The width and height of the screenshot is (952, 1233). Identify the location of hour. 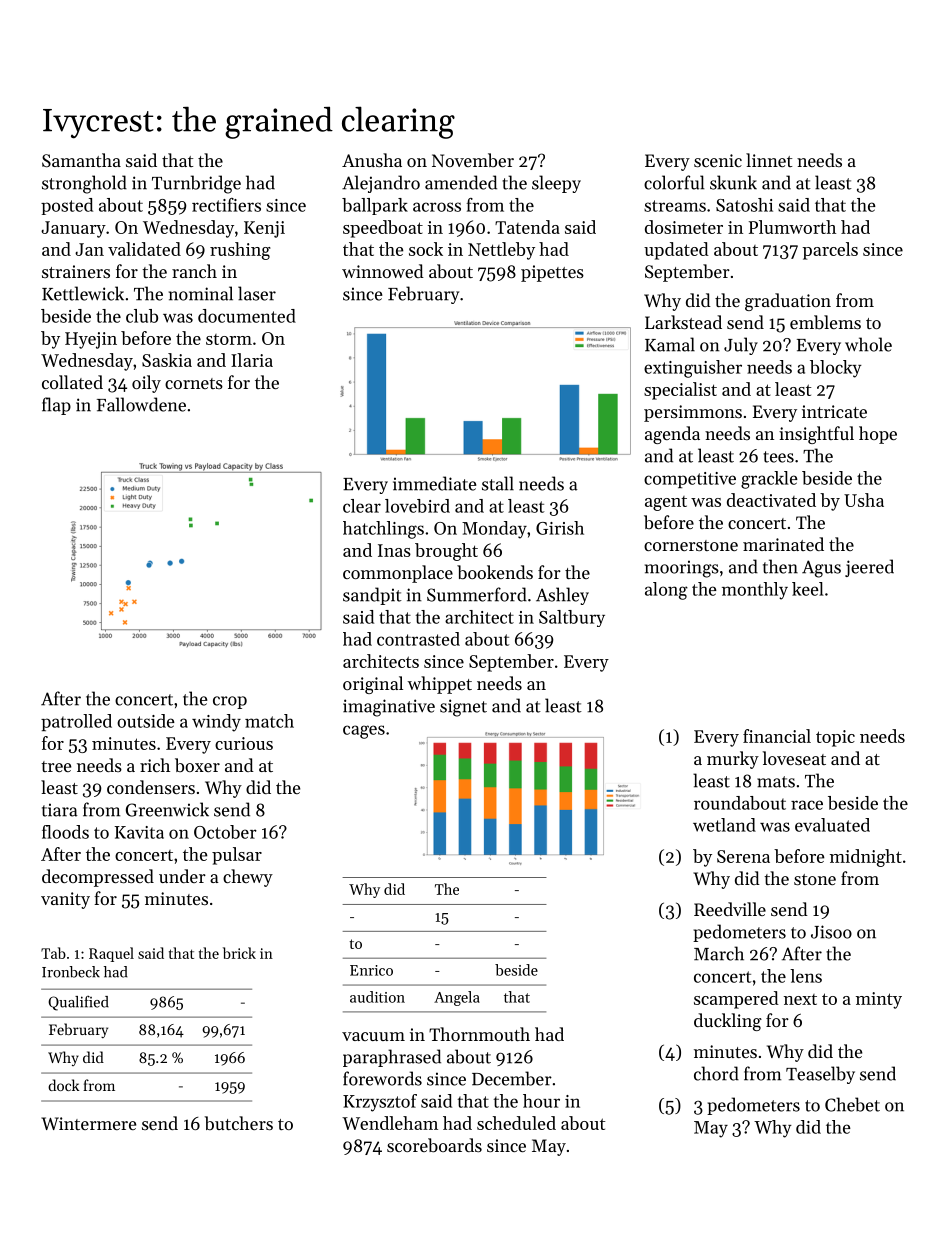
(541, 1101).
